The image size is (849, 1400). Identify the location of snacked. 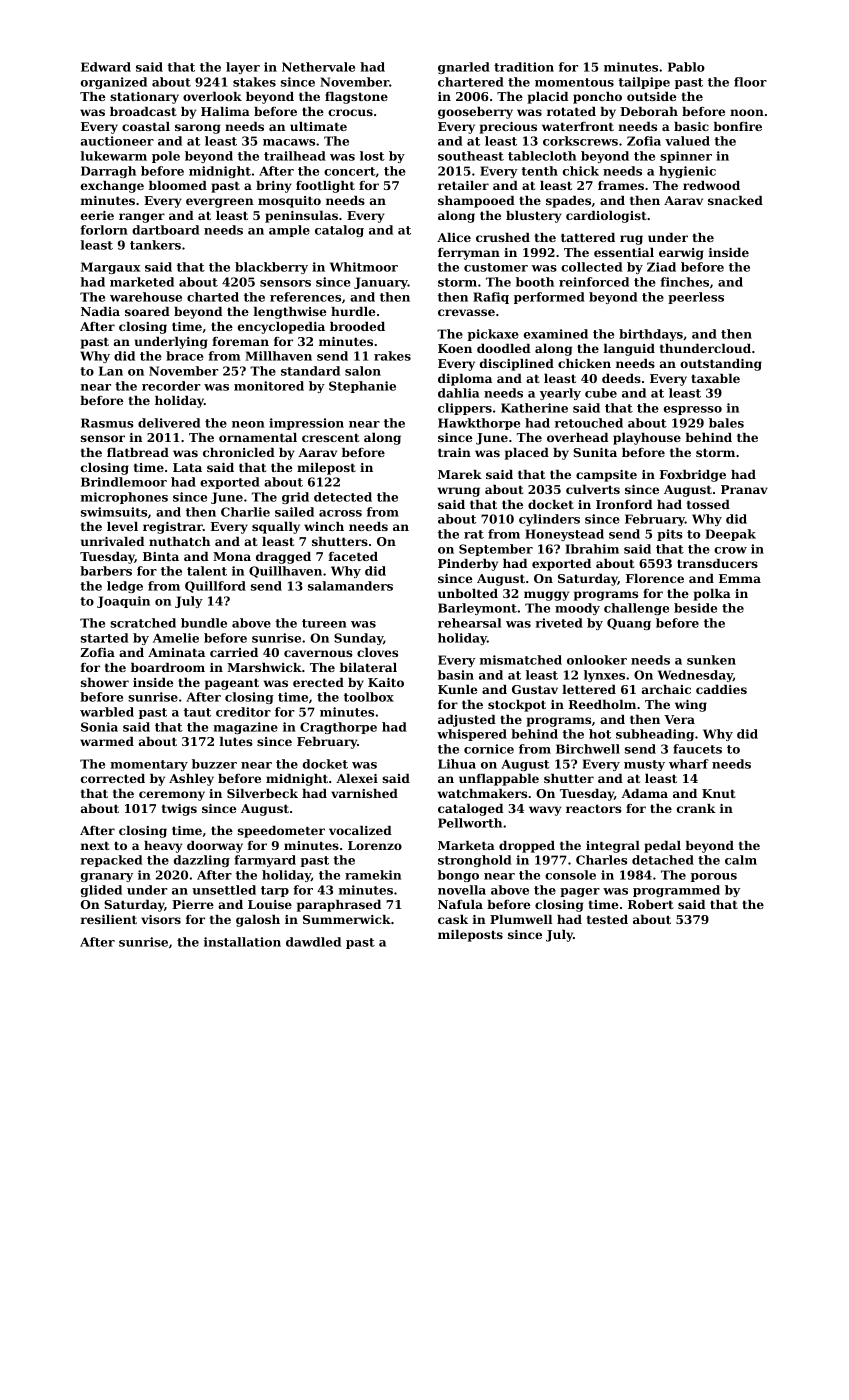
(735, 200).
